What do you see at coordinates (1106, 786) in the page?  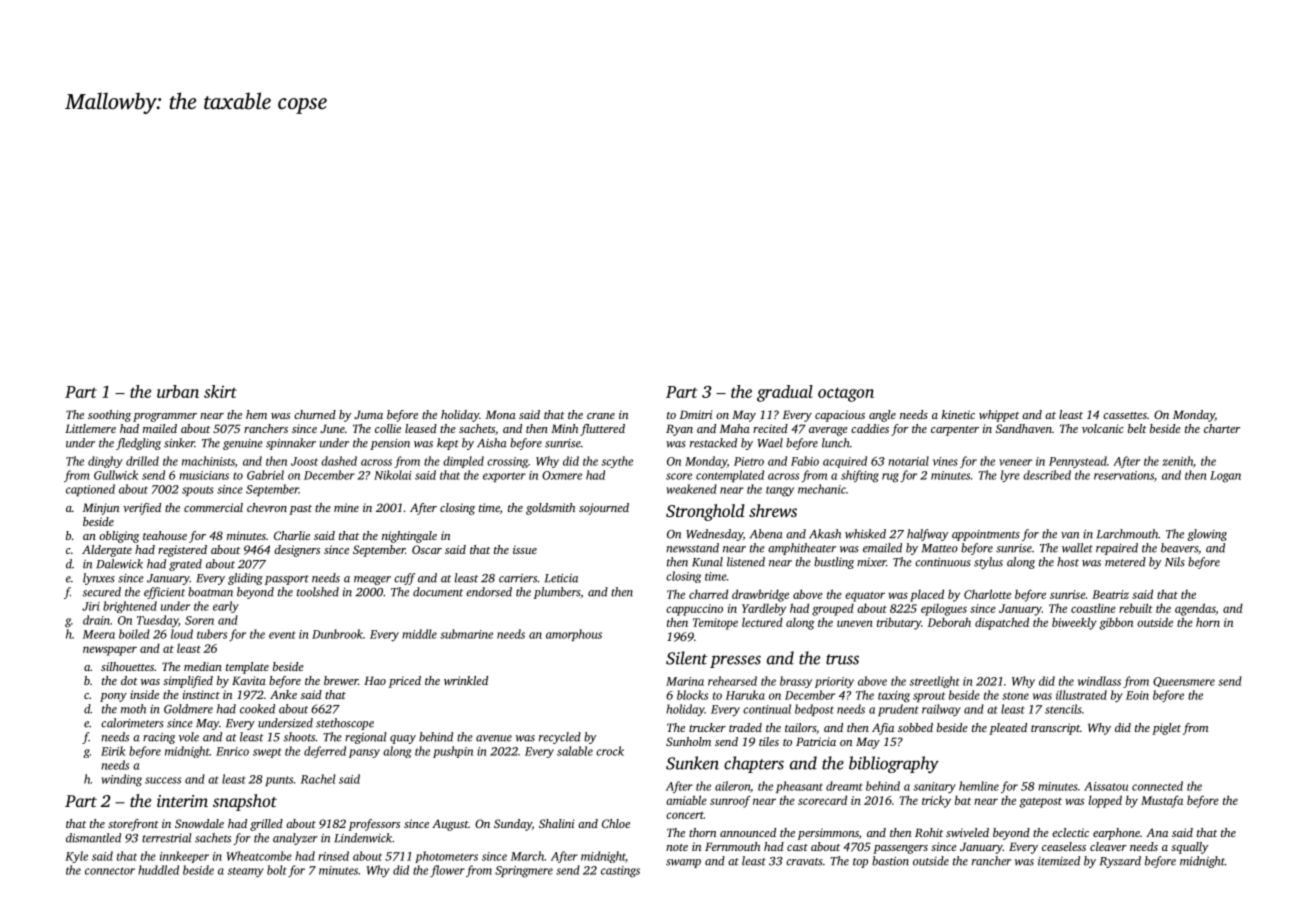 I see `Aissatou` at bounding box center [1106, 786].
